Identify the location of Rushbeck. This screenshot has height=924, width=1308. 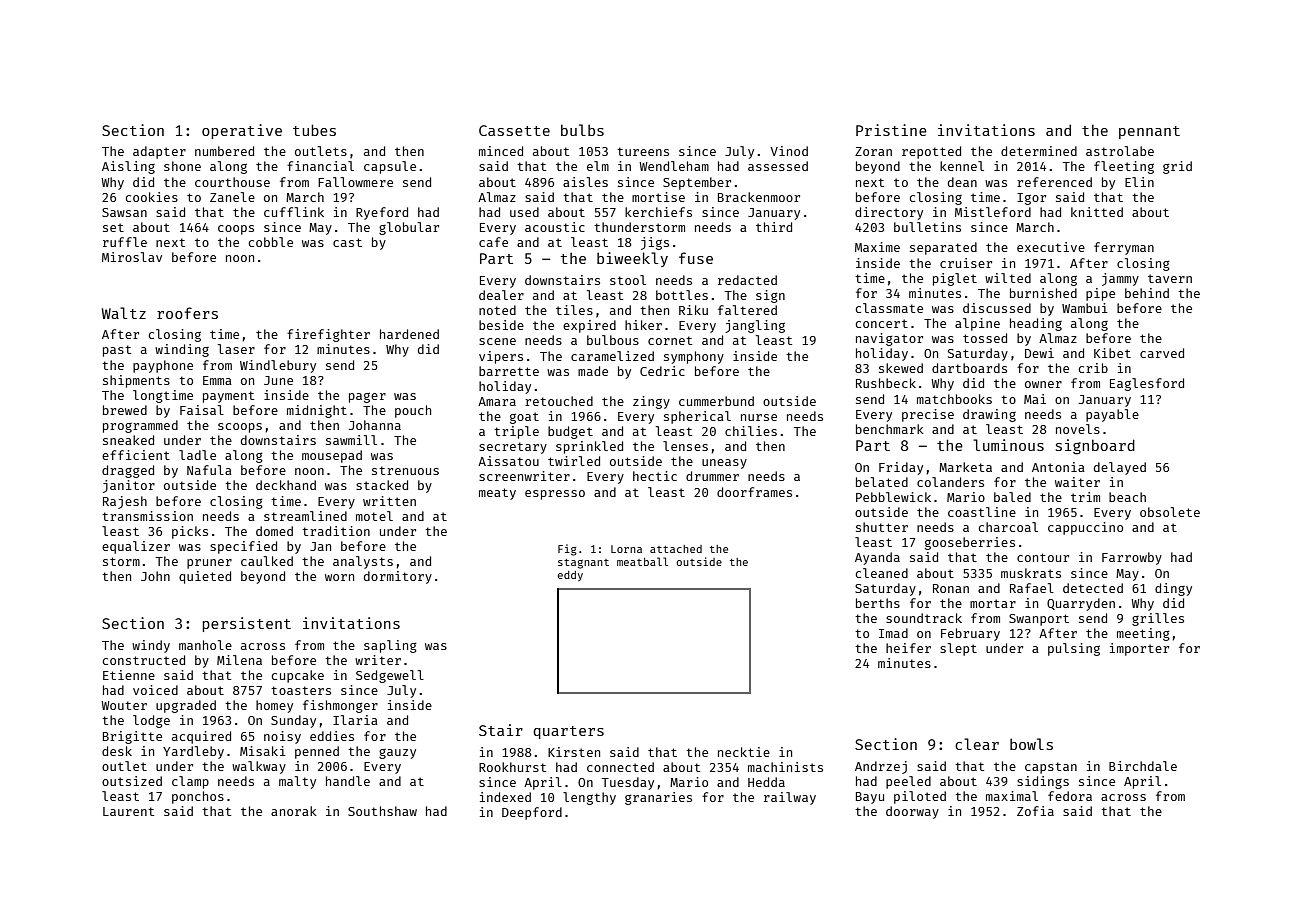
(886, 383).
